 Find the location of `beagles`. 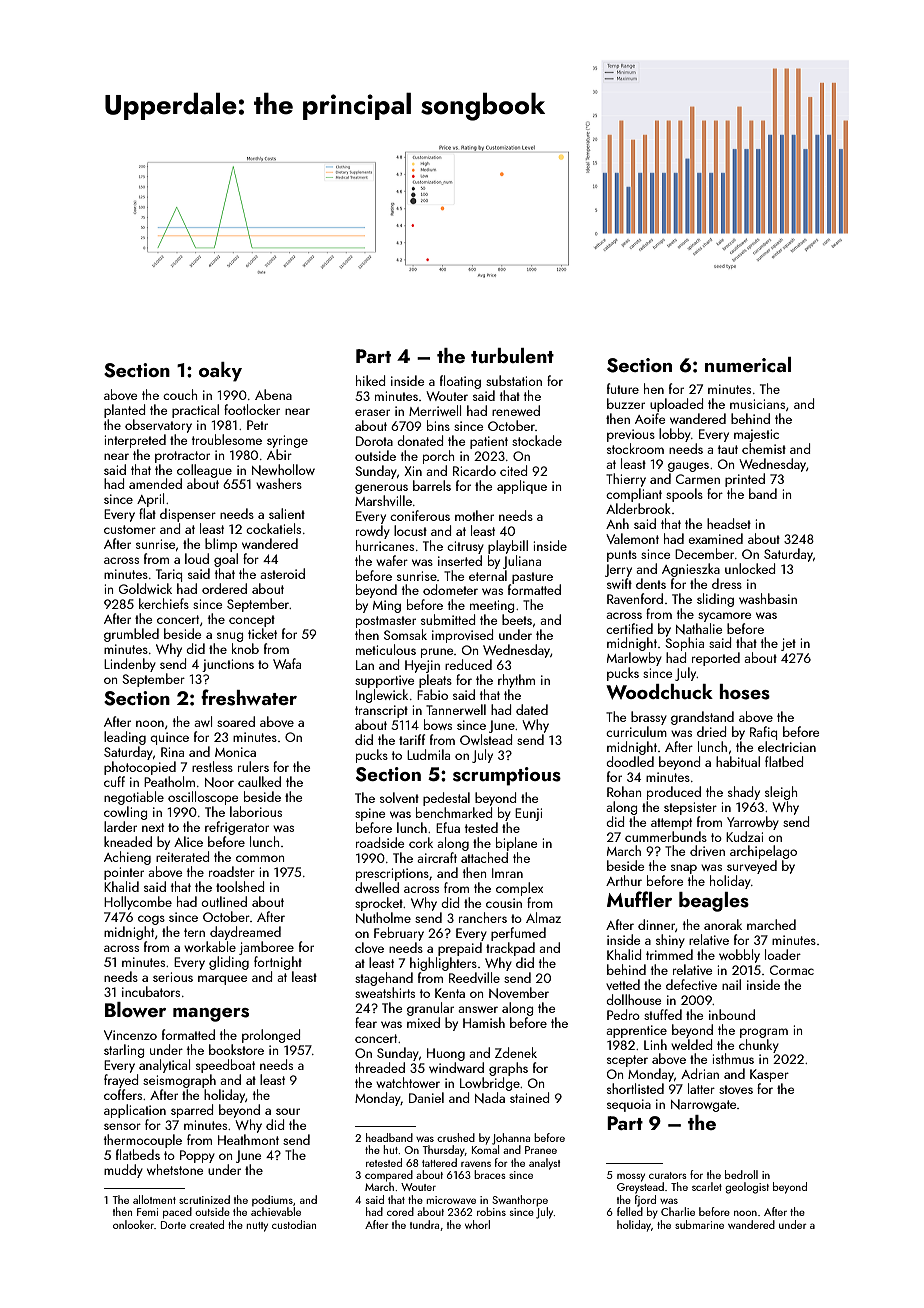

beagles is located at coordinates (714, 902).
